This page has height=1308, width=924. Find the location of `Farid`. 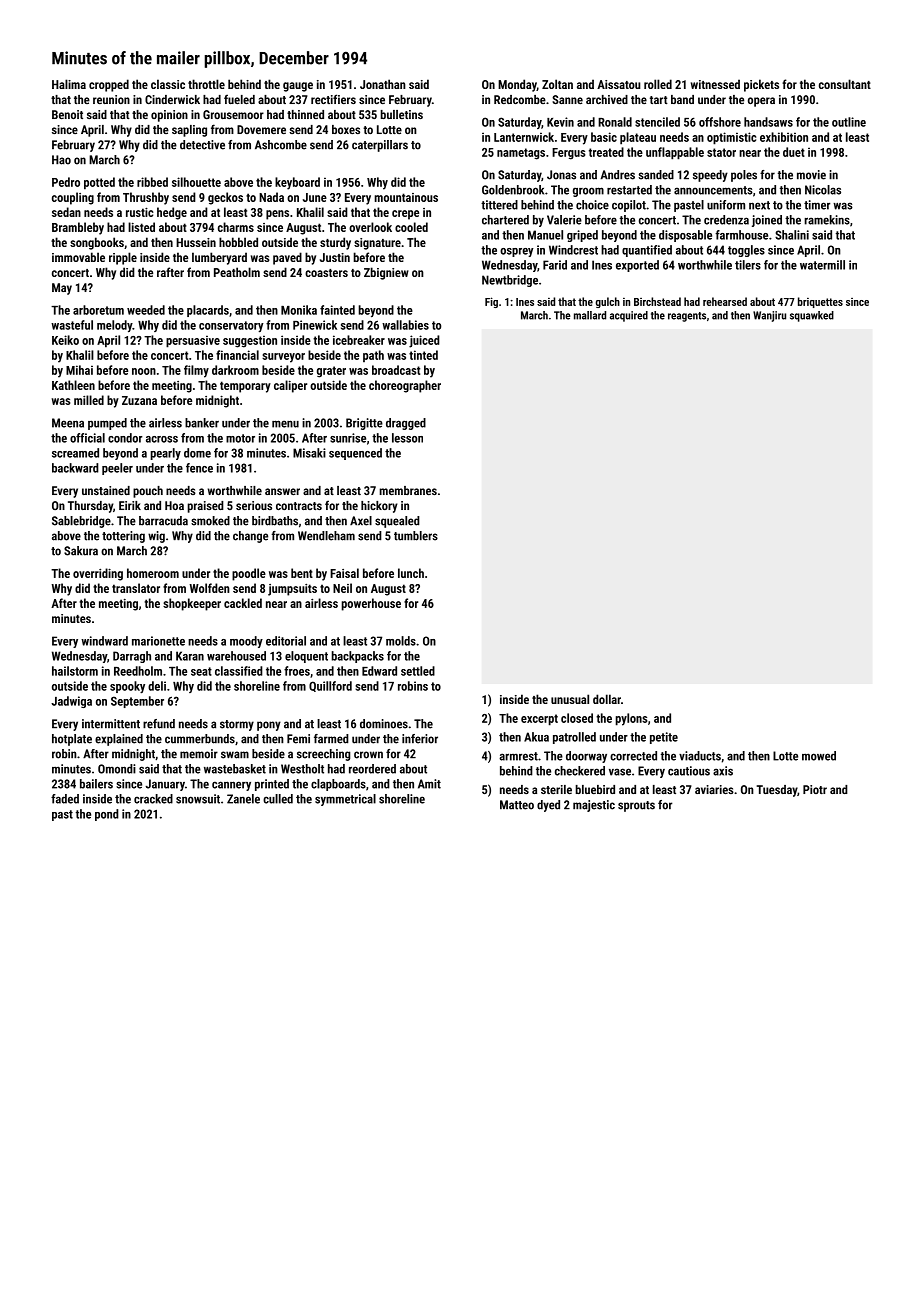

Farid is located at coordinates (555, 265).
